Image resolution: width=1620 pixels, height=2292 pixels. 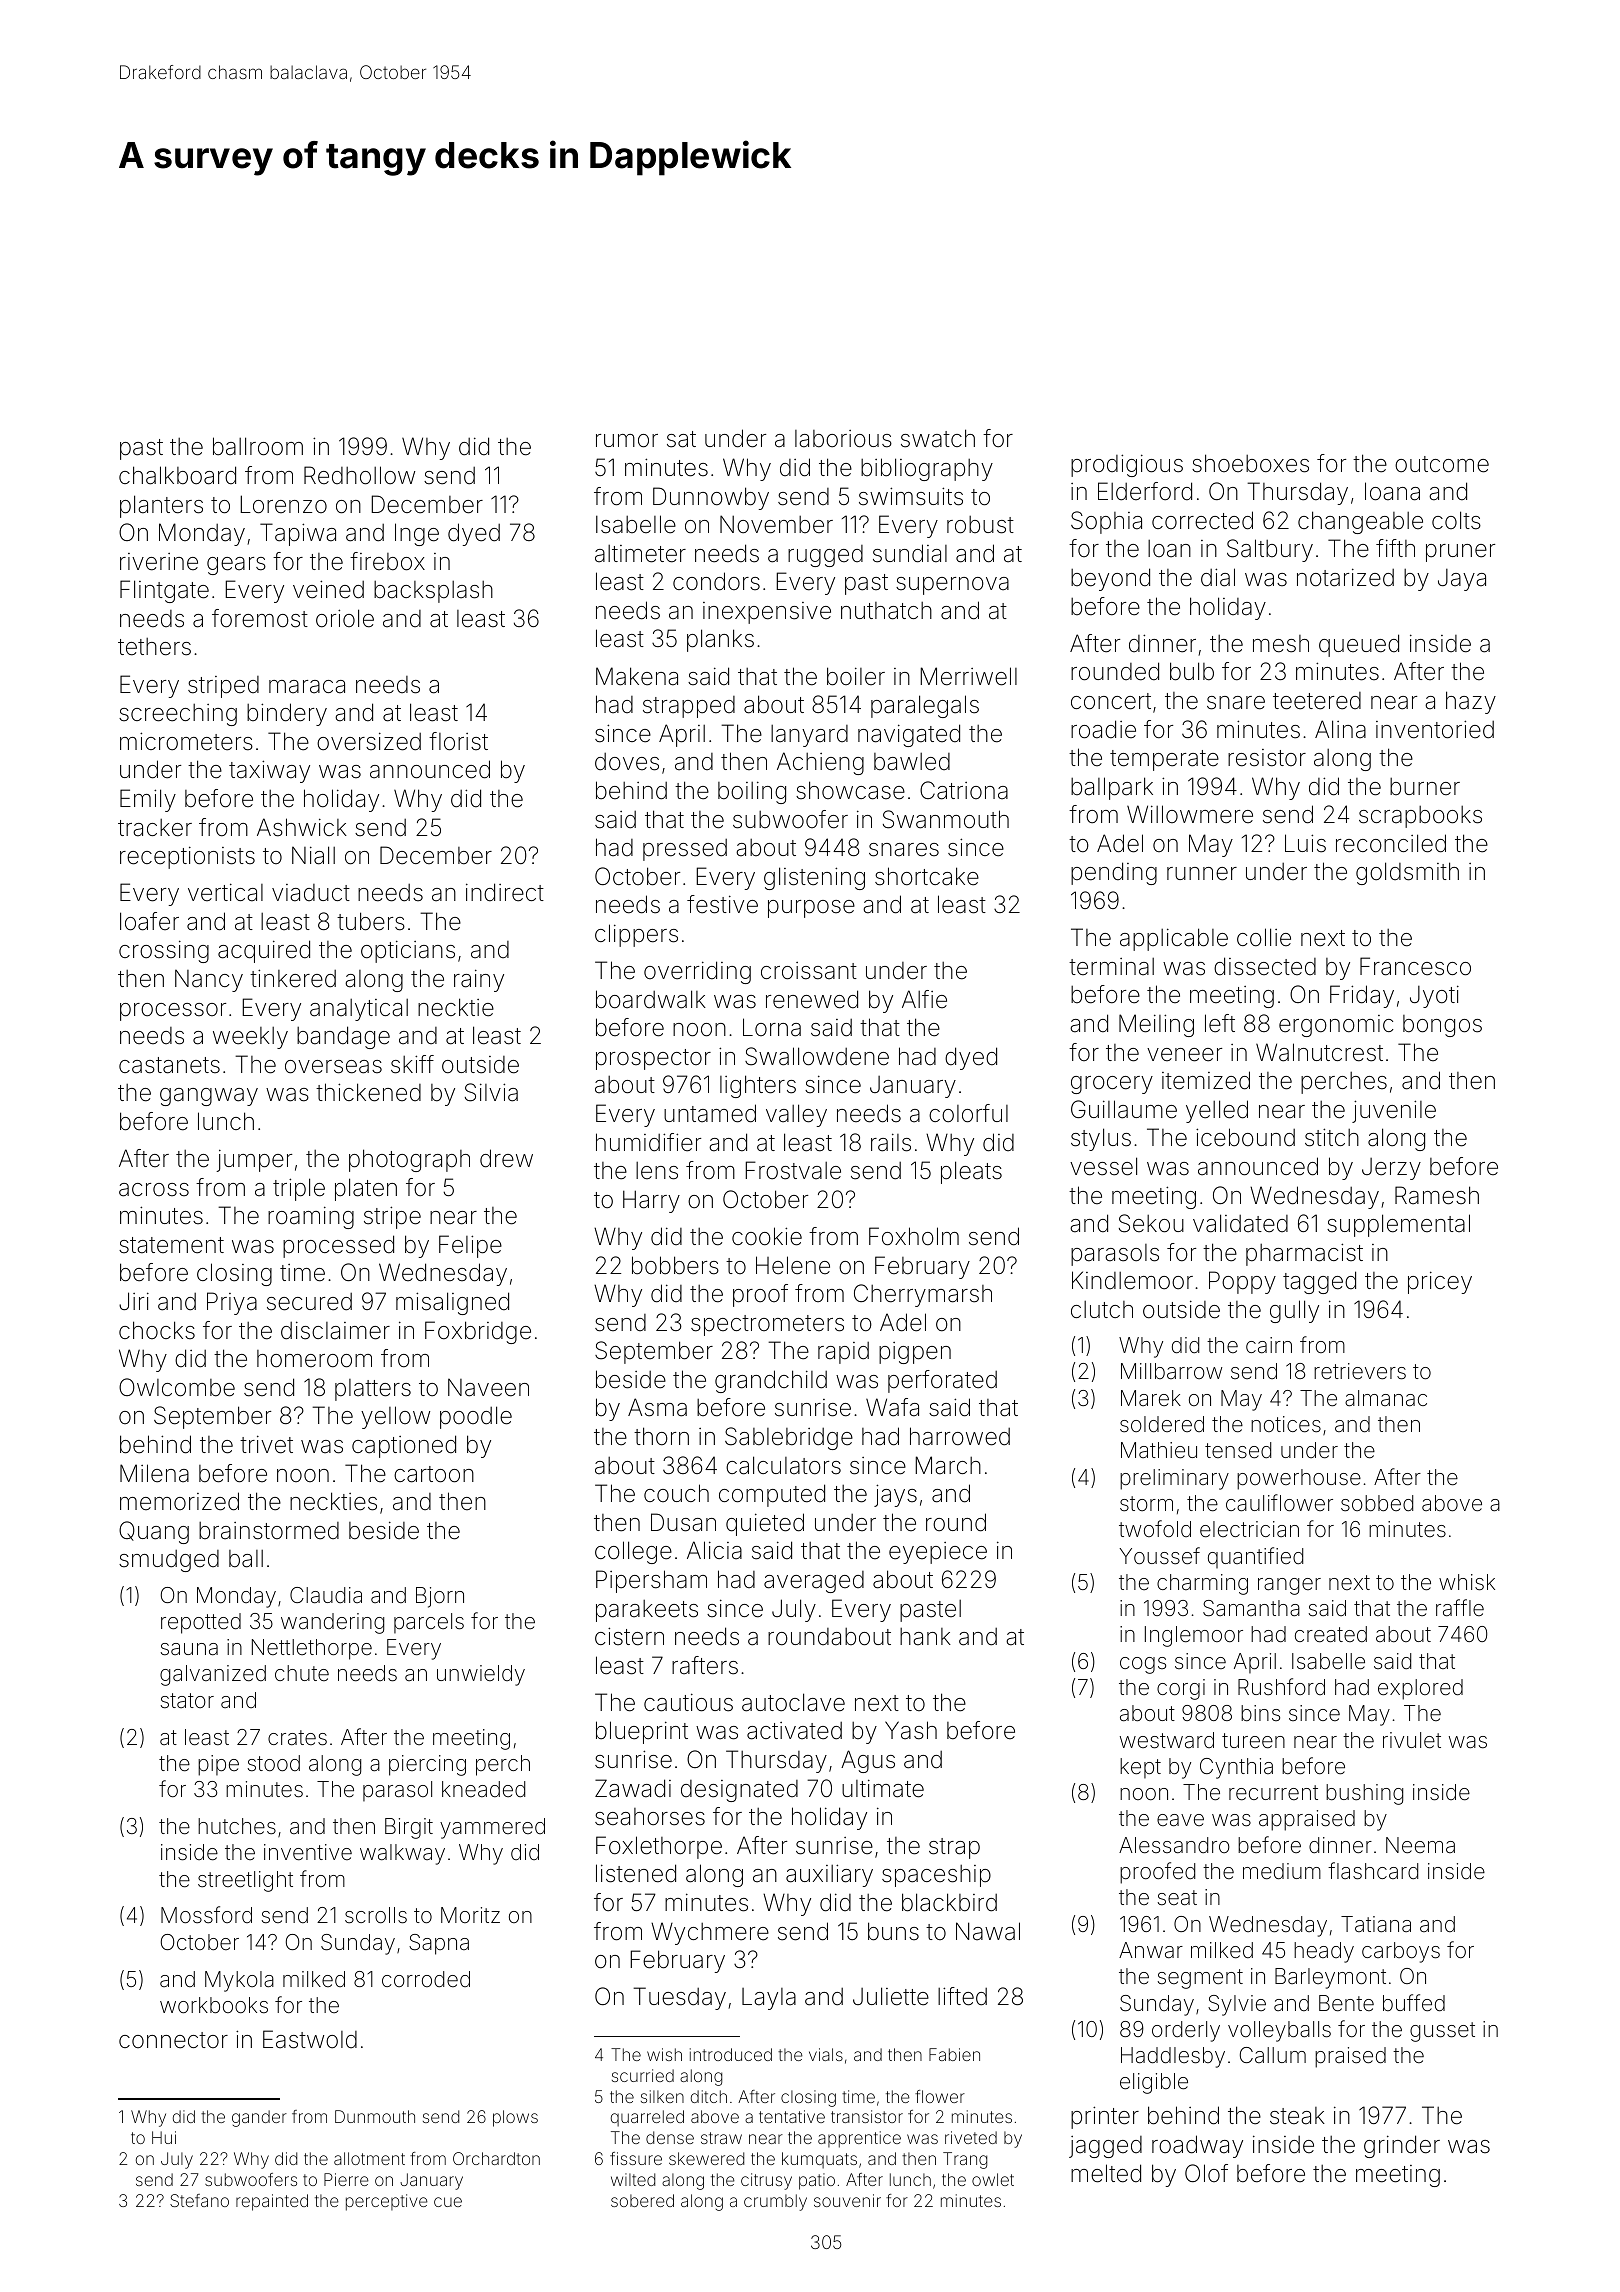 What do you see at coordinates (177, 1387) in the screenshot?
I see `Owlcombe` at bounding box center [177, 1387].
